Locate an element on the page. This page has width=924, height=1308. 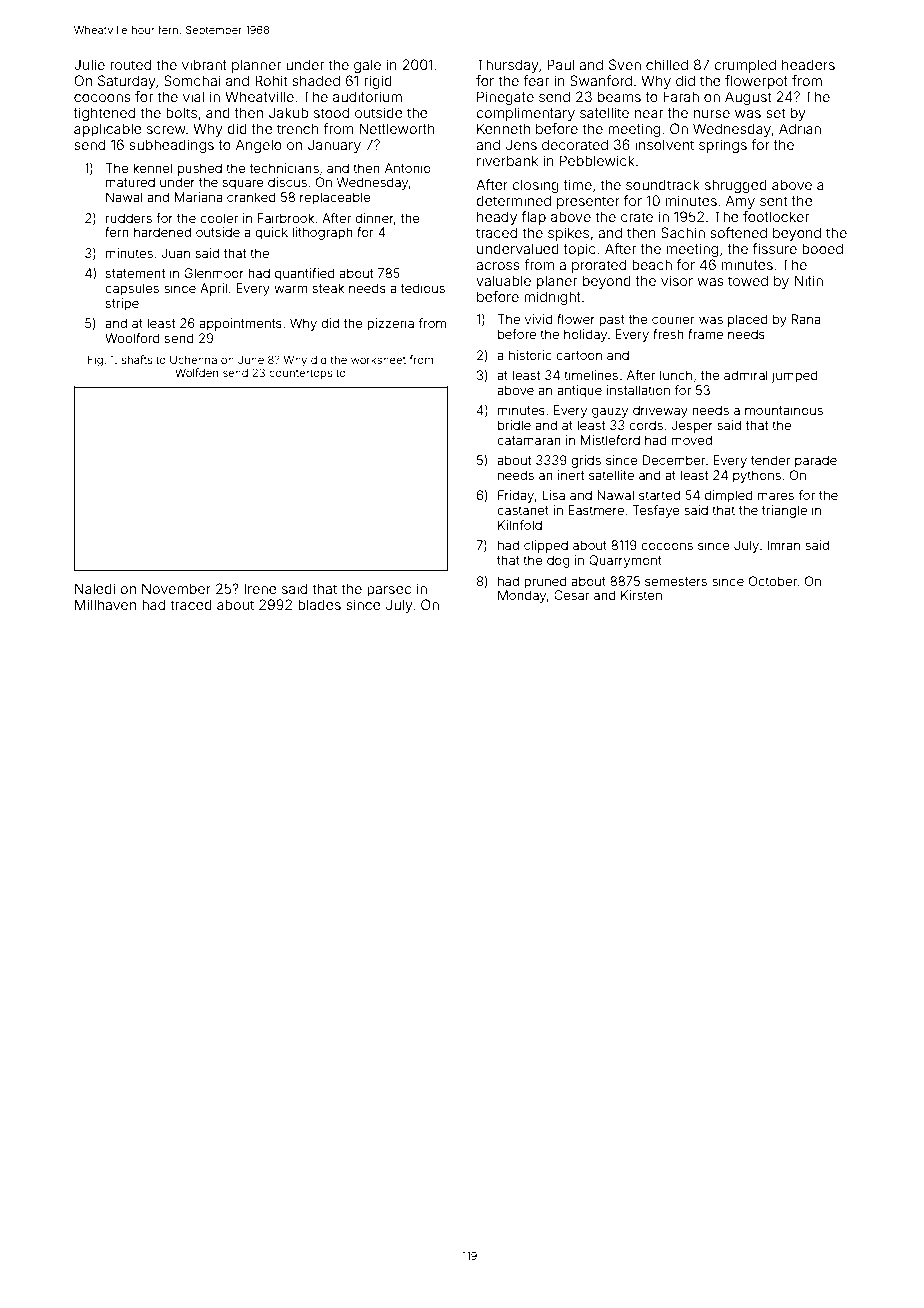
driveway is located at coordinates (660, 411).
